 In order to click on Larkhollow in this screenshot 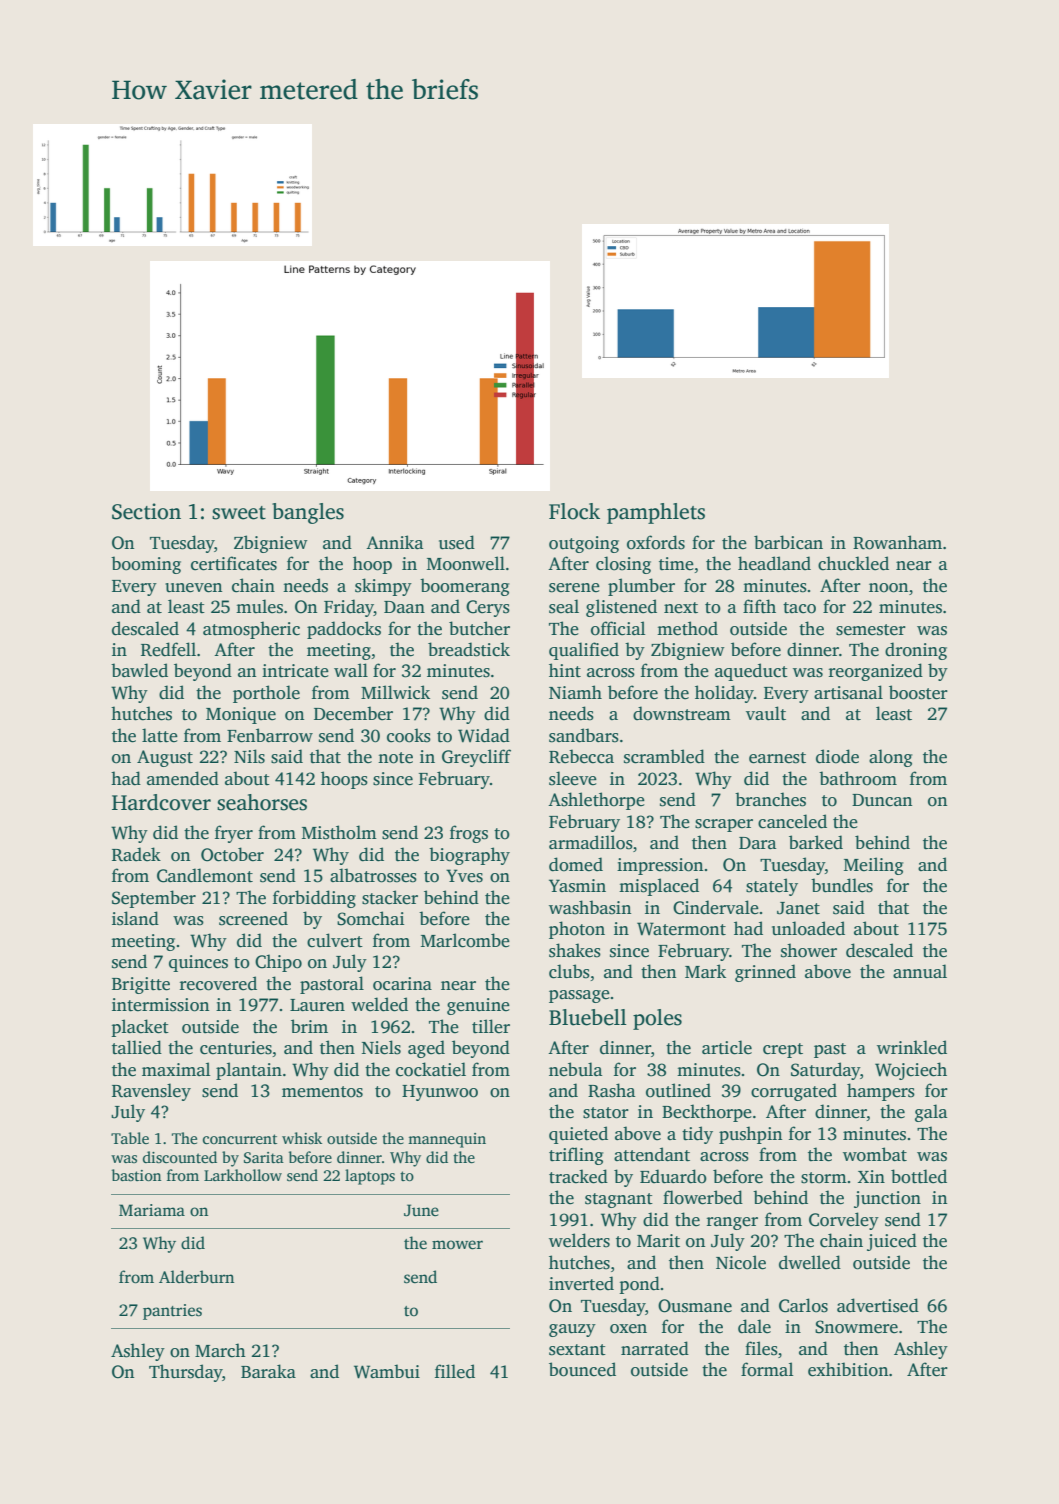, I will do `click(243, 1175)`.
